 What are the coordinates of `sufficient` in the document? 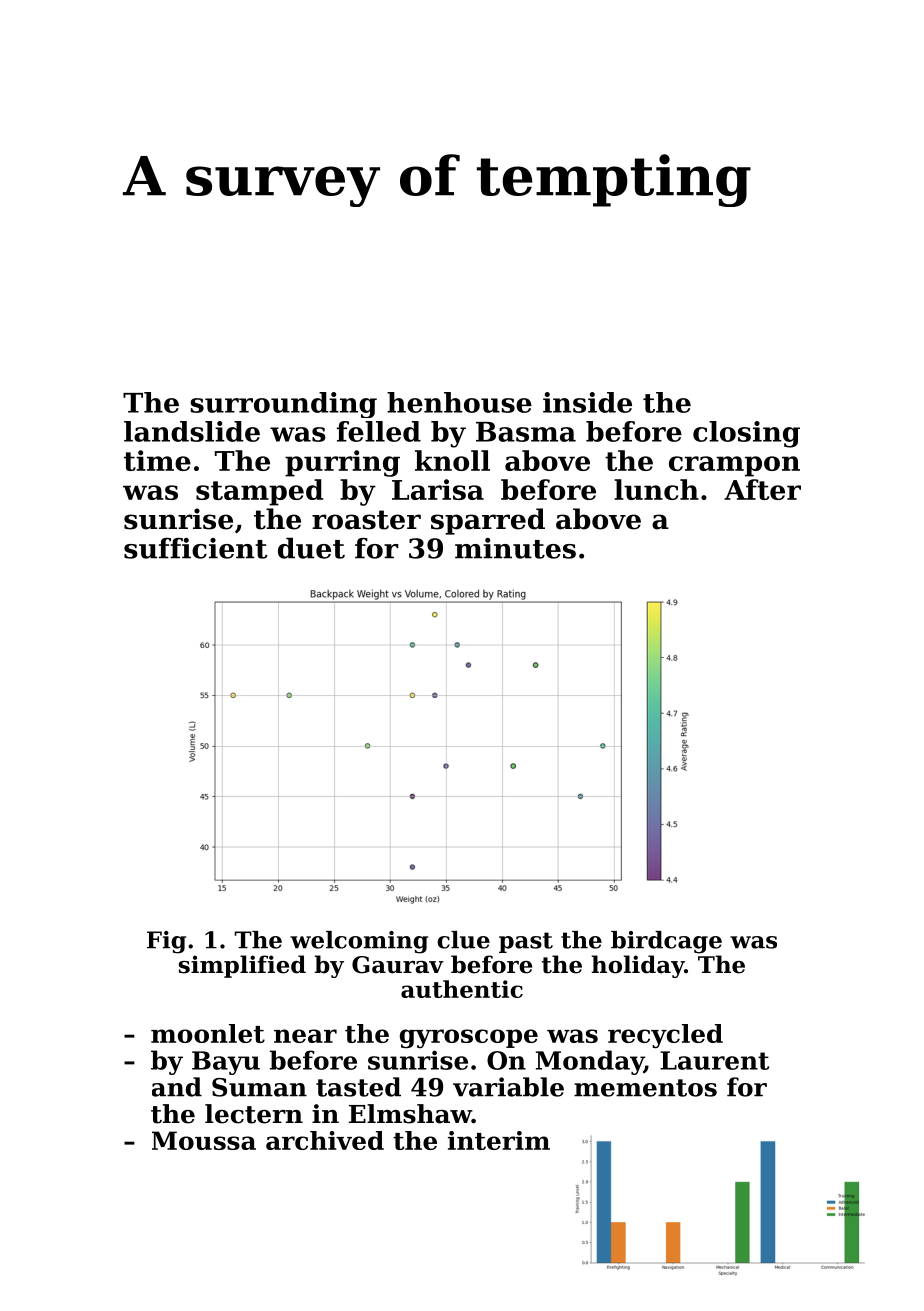 It's located at (195, 548).
